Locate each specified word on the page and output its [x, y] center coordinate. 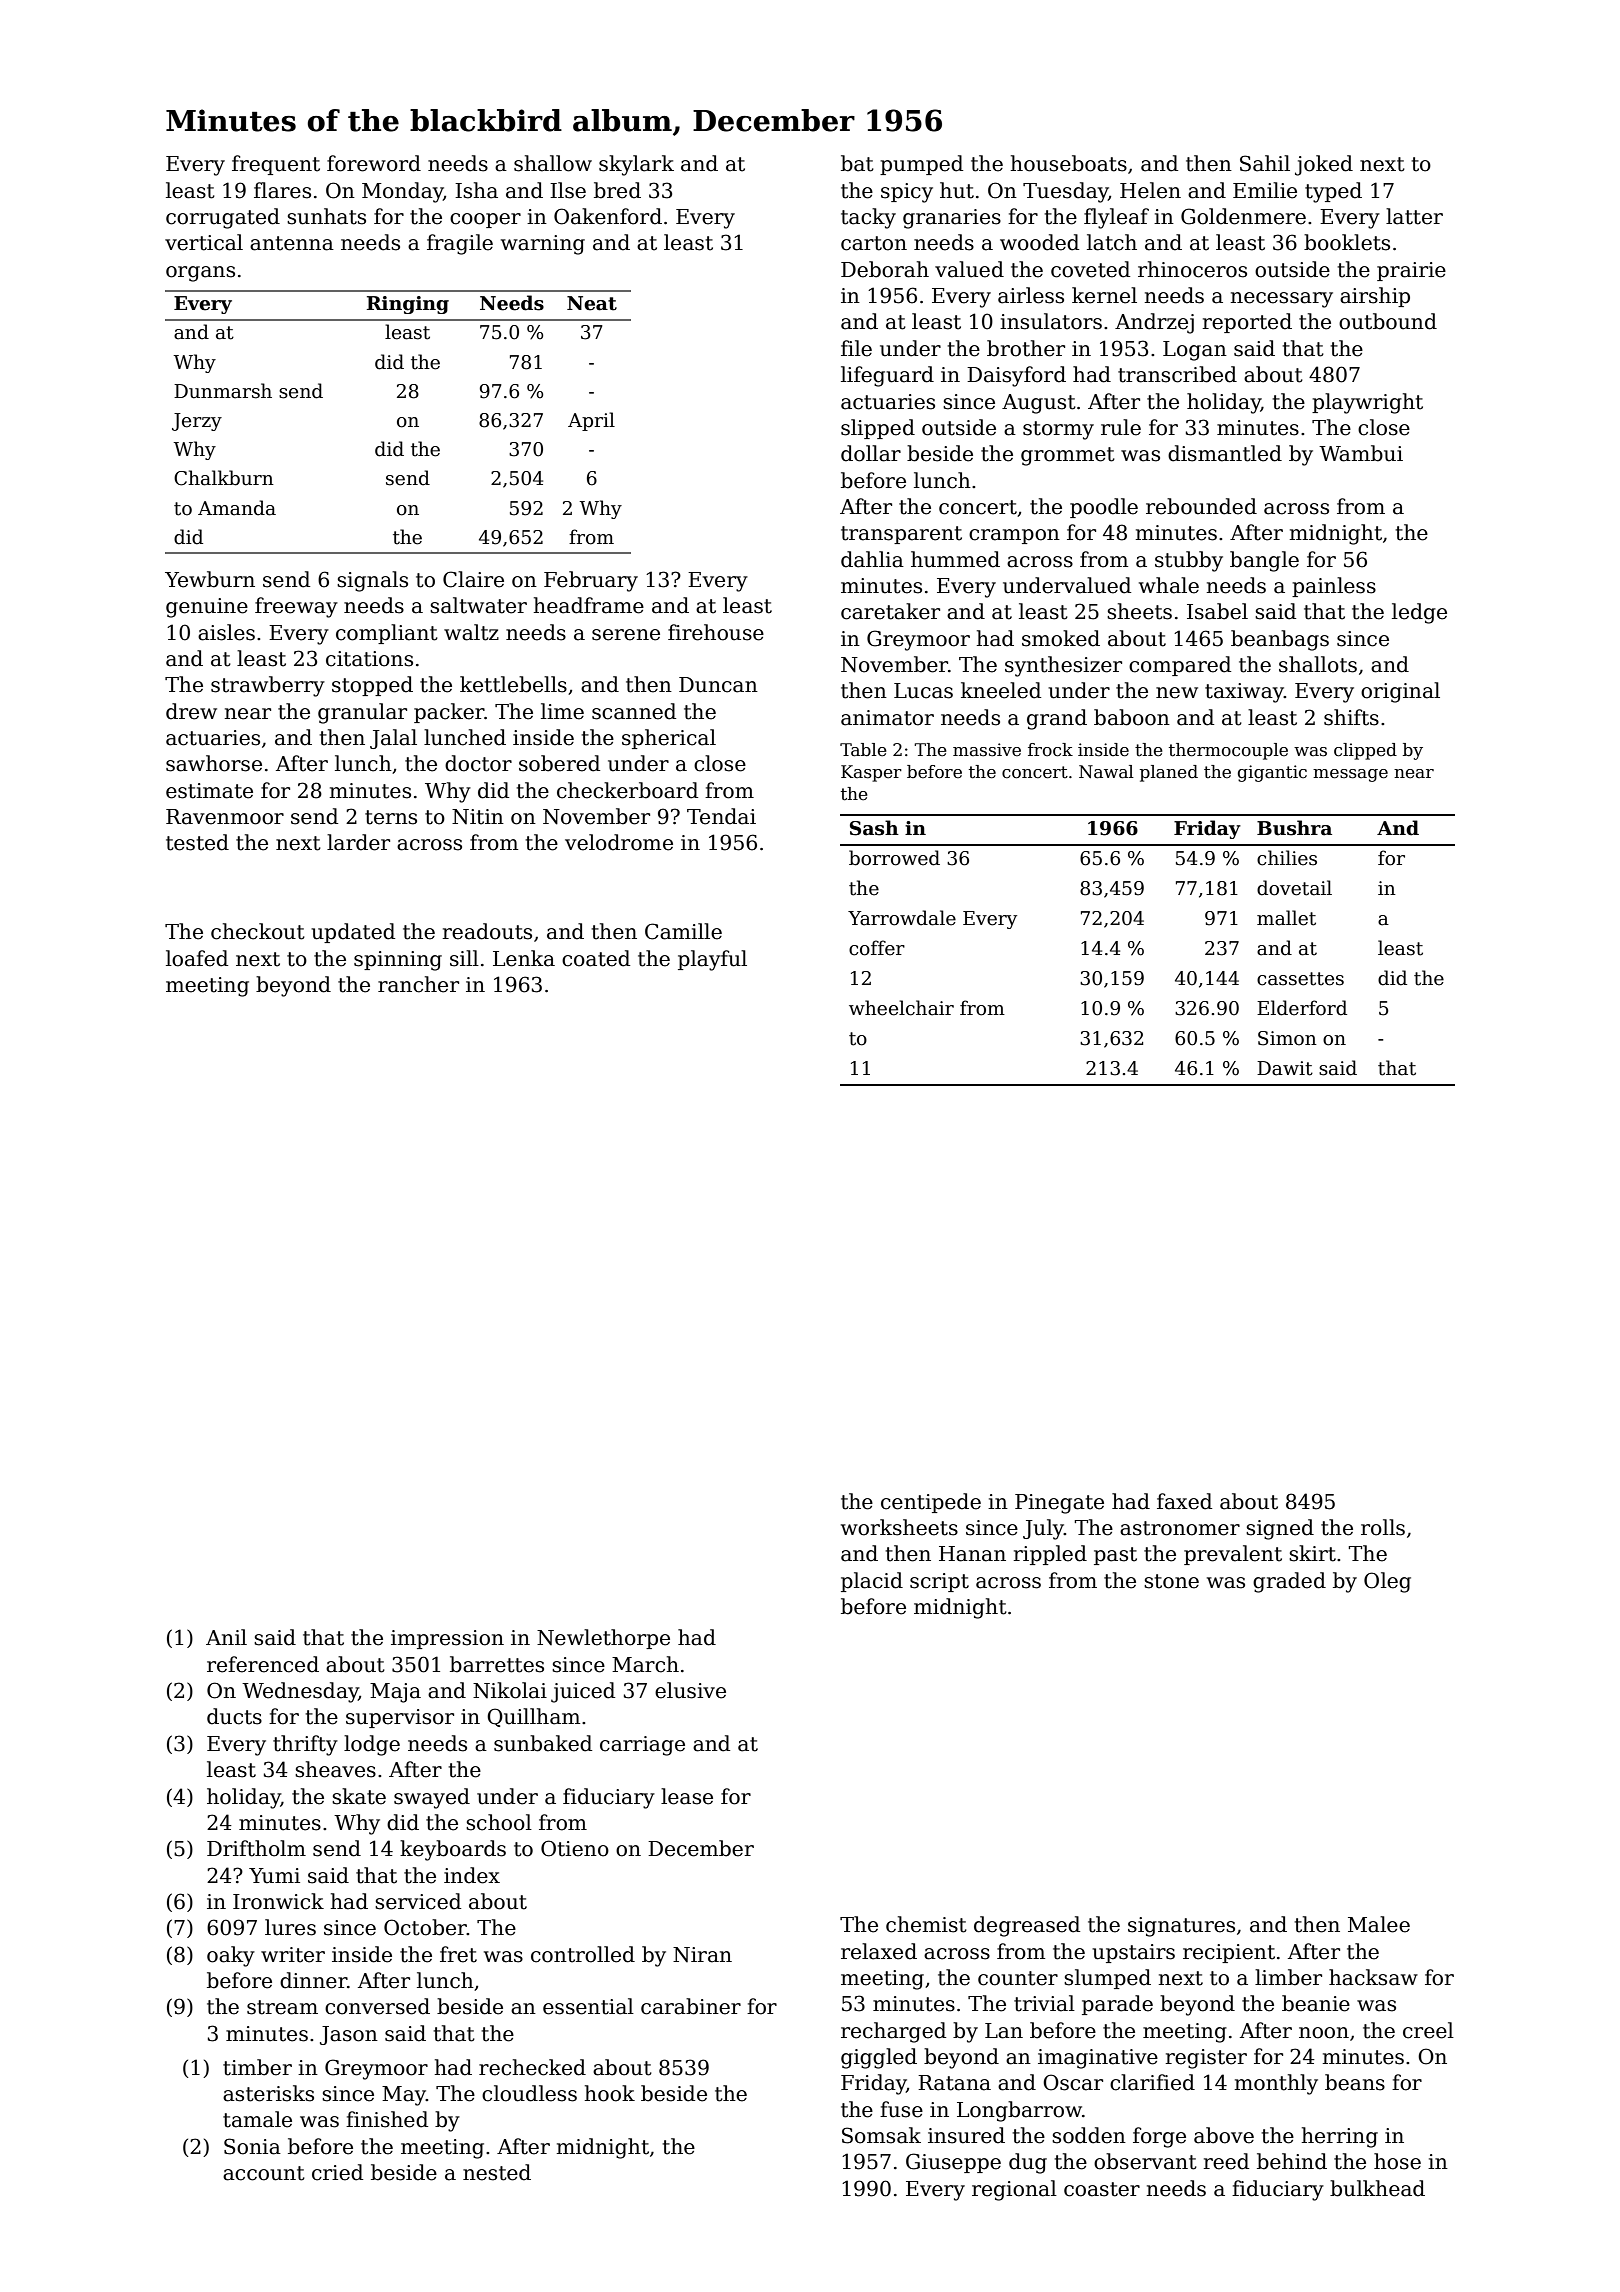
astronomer [1180, 1528]
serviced [418, 1901]
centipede [931, 1503]
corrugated [223, 218]
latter [1414, 216]
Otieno [575, 1848]
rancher [418, 984]
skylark [636, 165]
